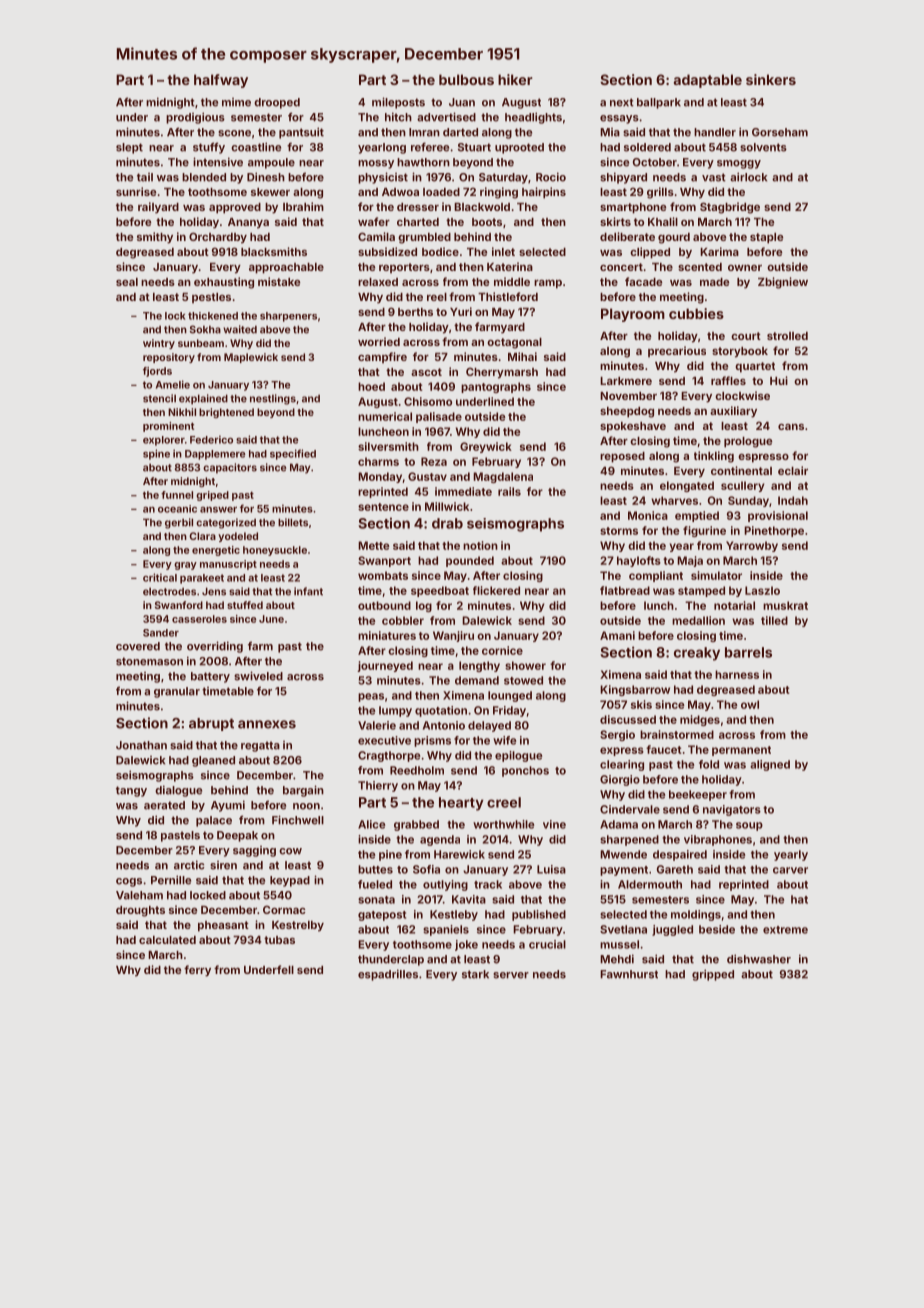 This screenshot has width=924, height=1308. Describe the element at coordinates (708, 81) in the screenshot. I see `adaptable` at that location.
